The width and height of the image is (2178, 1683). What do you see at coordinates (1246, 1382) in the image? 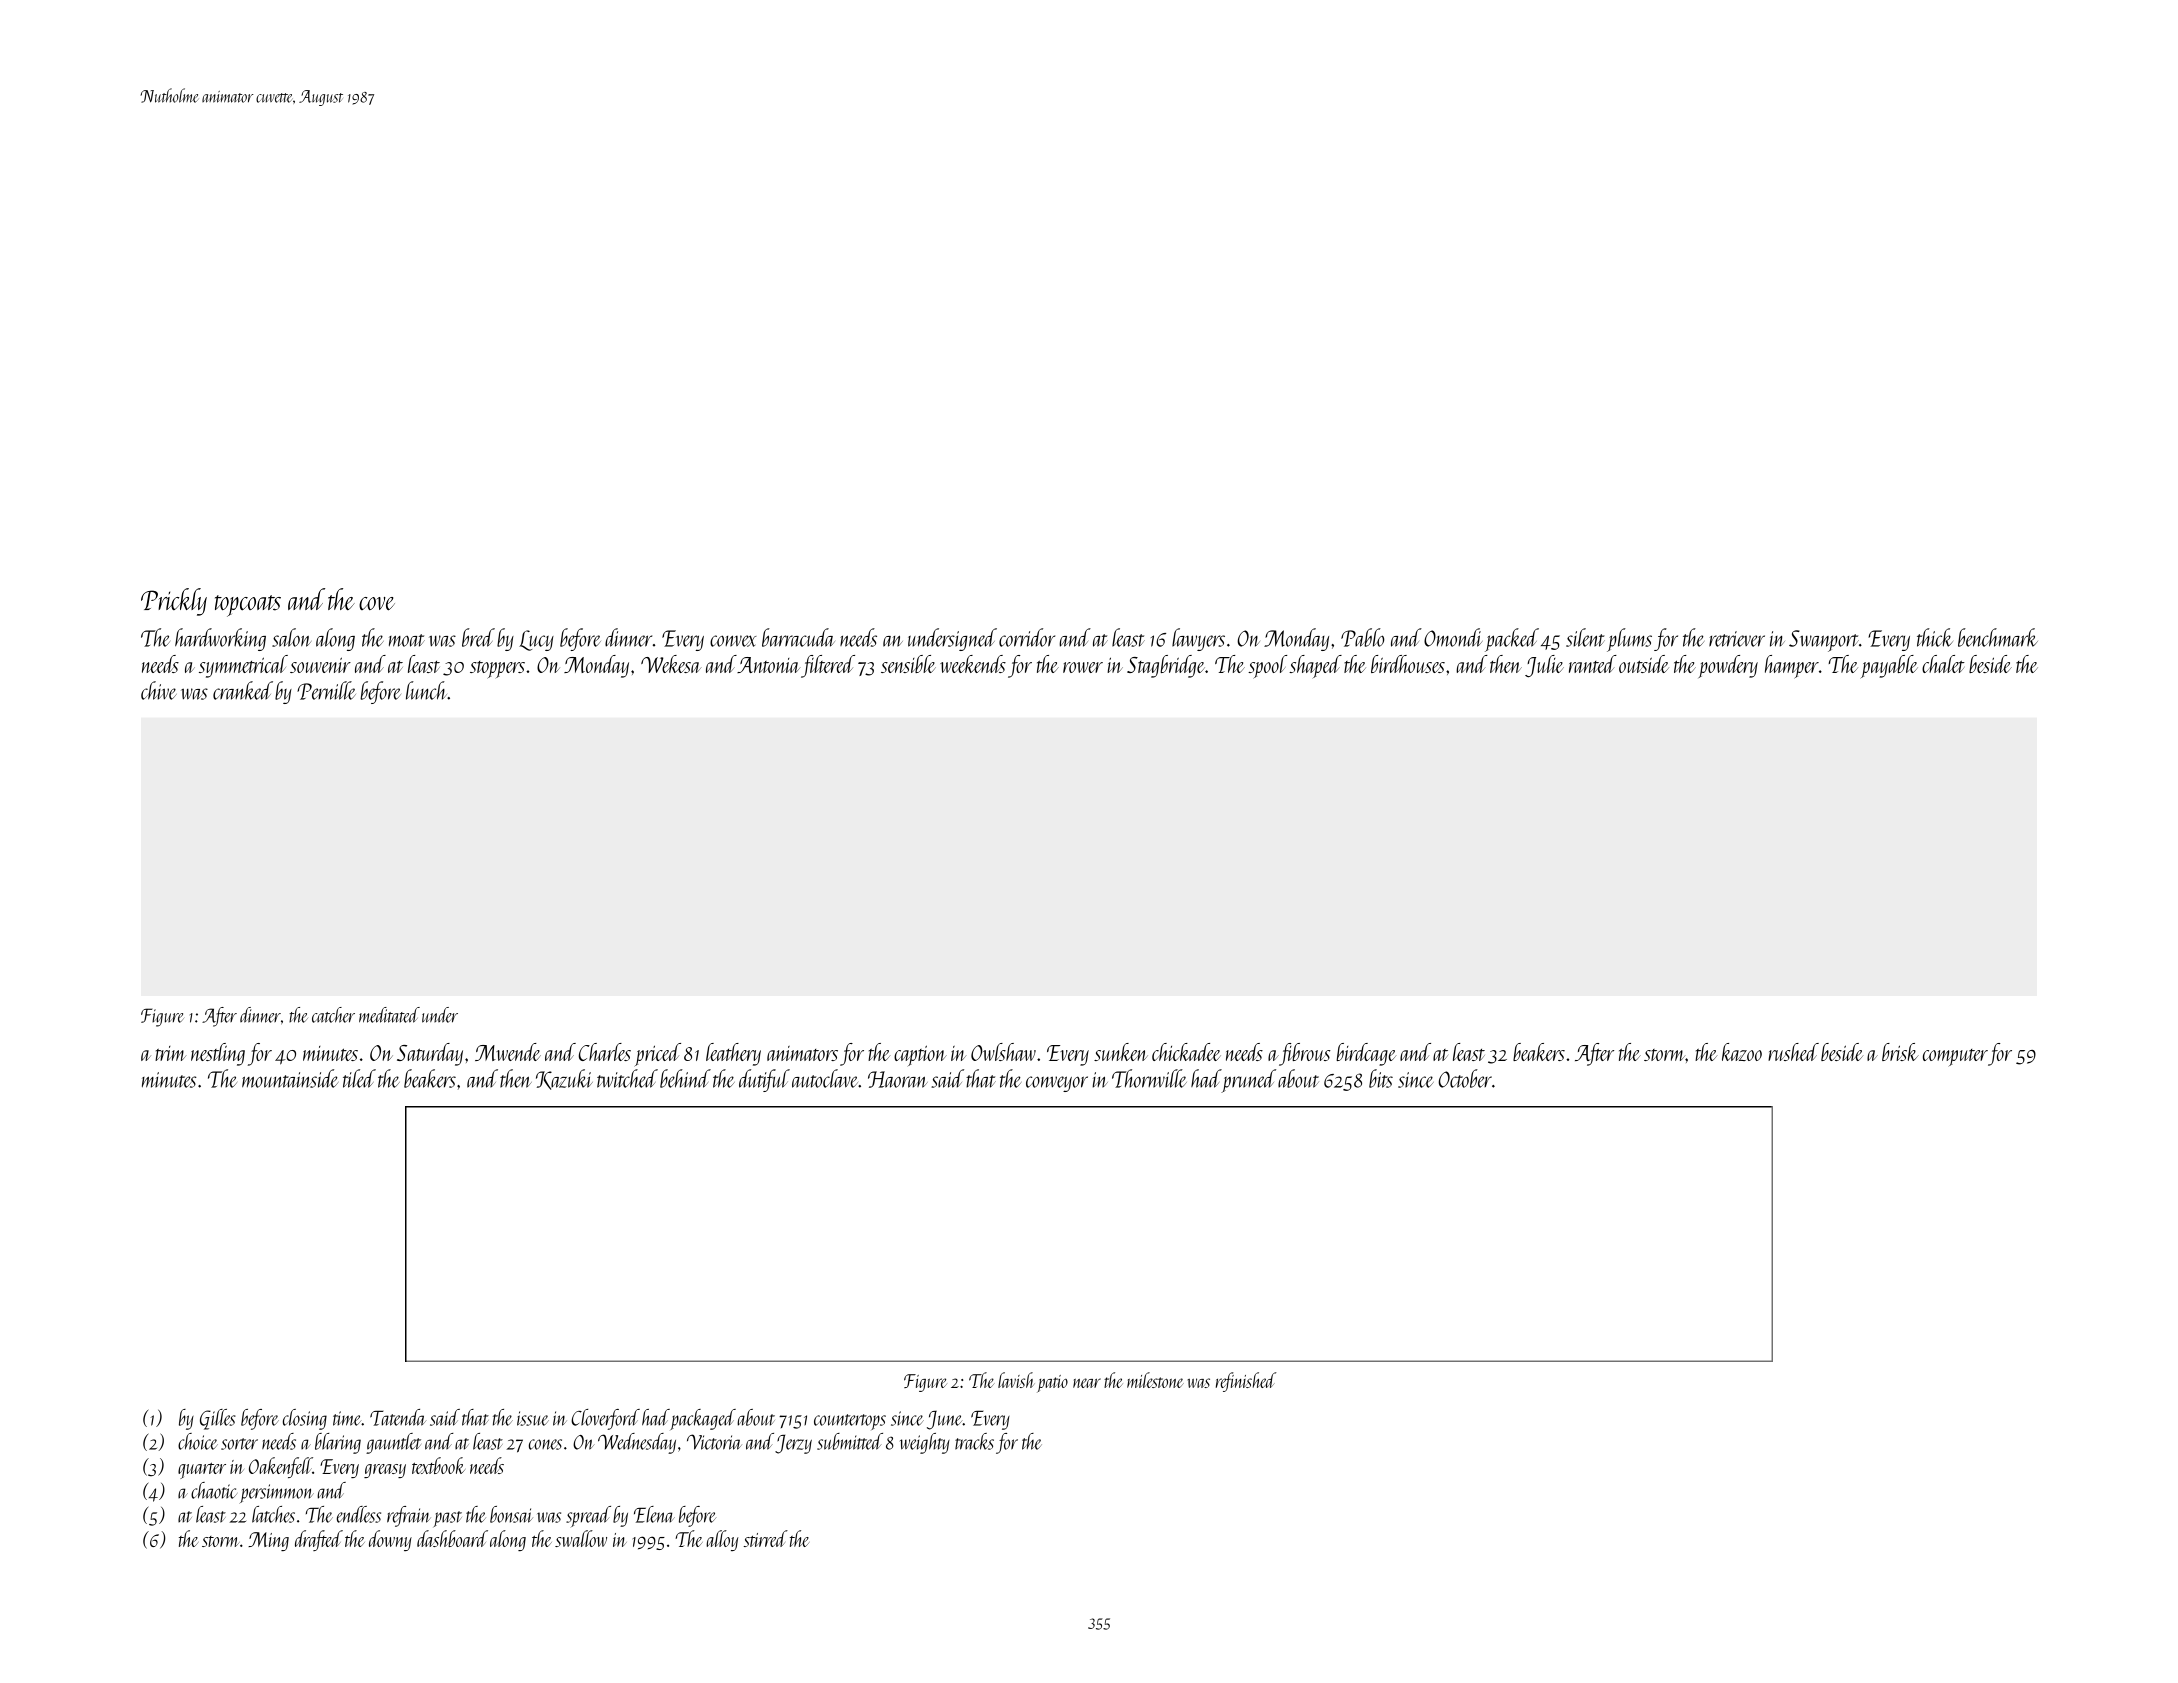
I see `refinished` at bounding box center [1246, 1382].
